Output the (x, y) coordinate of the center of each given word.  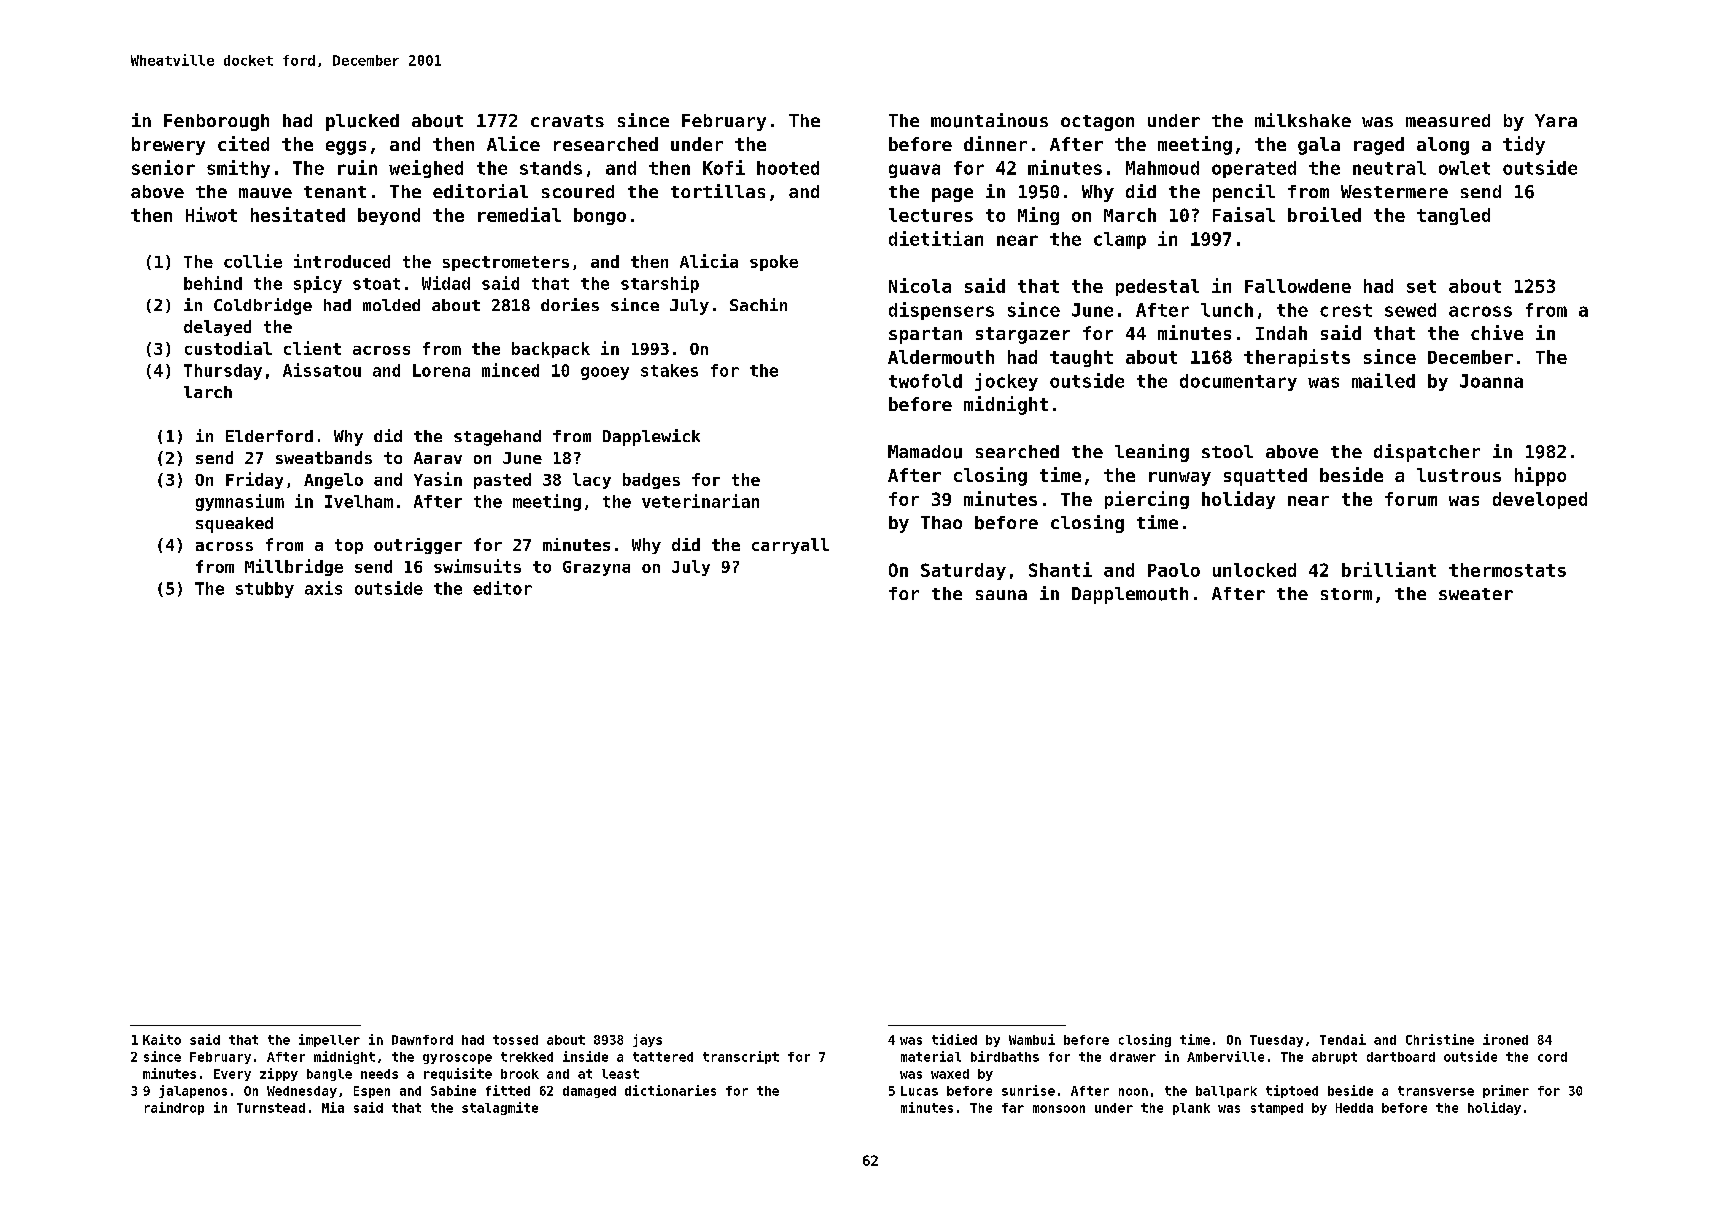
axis (323, 588)
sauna (1001, 595)
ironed (1505, 1039)
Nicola (920, 285)
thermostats (1507, 570)
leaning (1152, 453)
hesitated (298, 214)
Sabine (453, 1090)
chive (1497, 332)
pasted (502, 481)
